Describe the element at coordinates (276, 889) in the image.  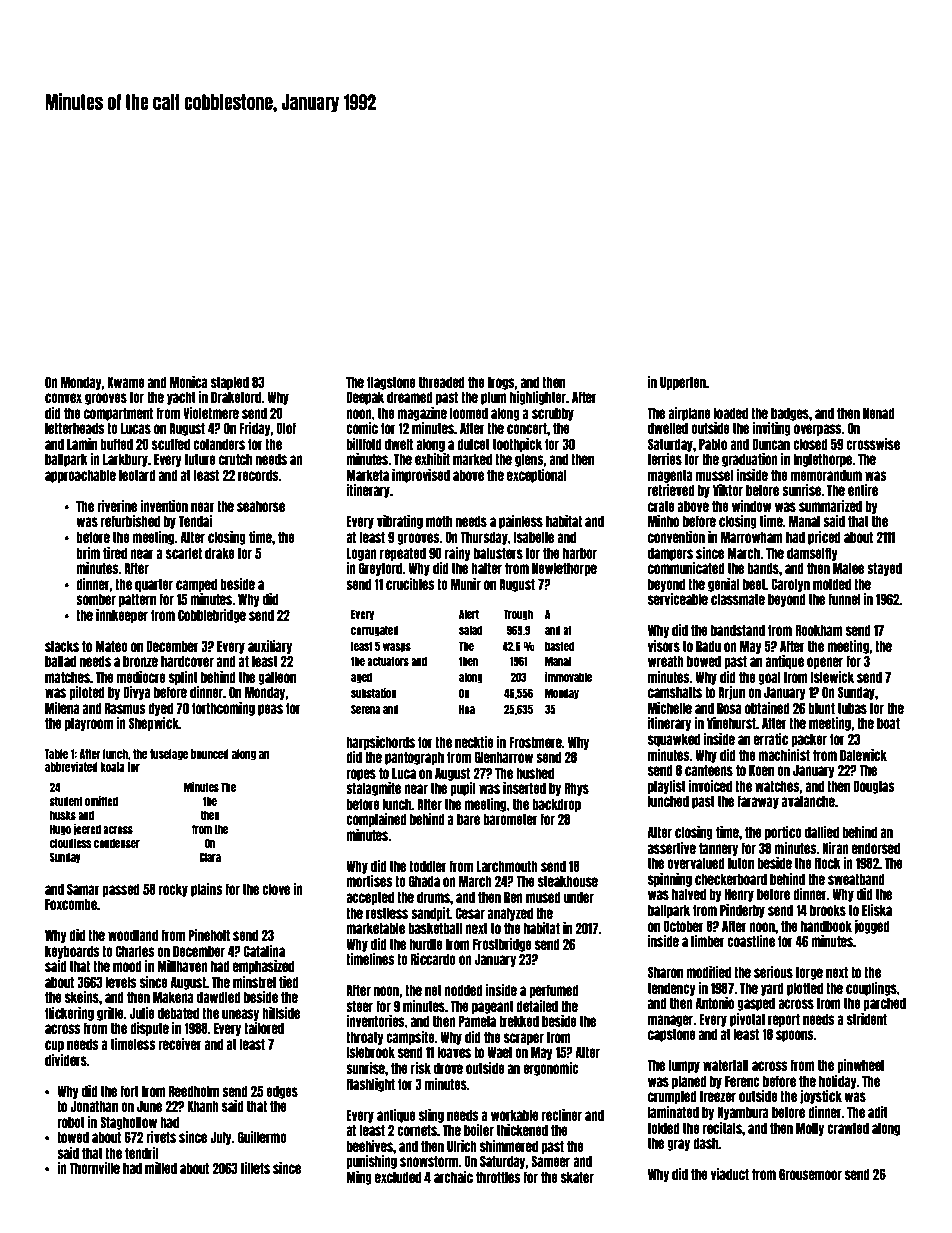
I see `clove` at that location.
